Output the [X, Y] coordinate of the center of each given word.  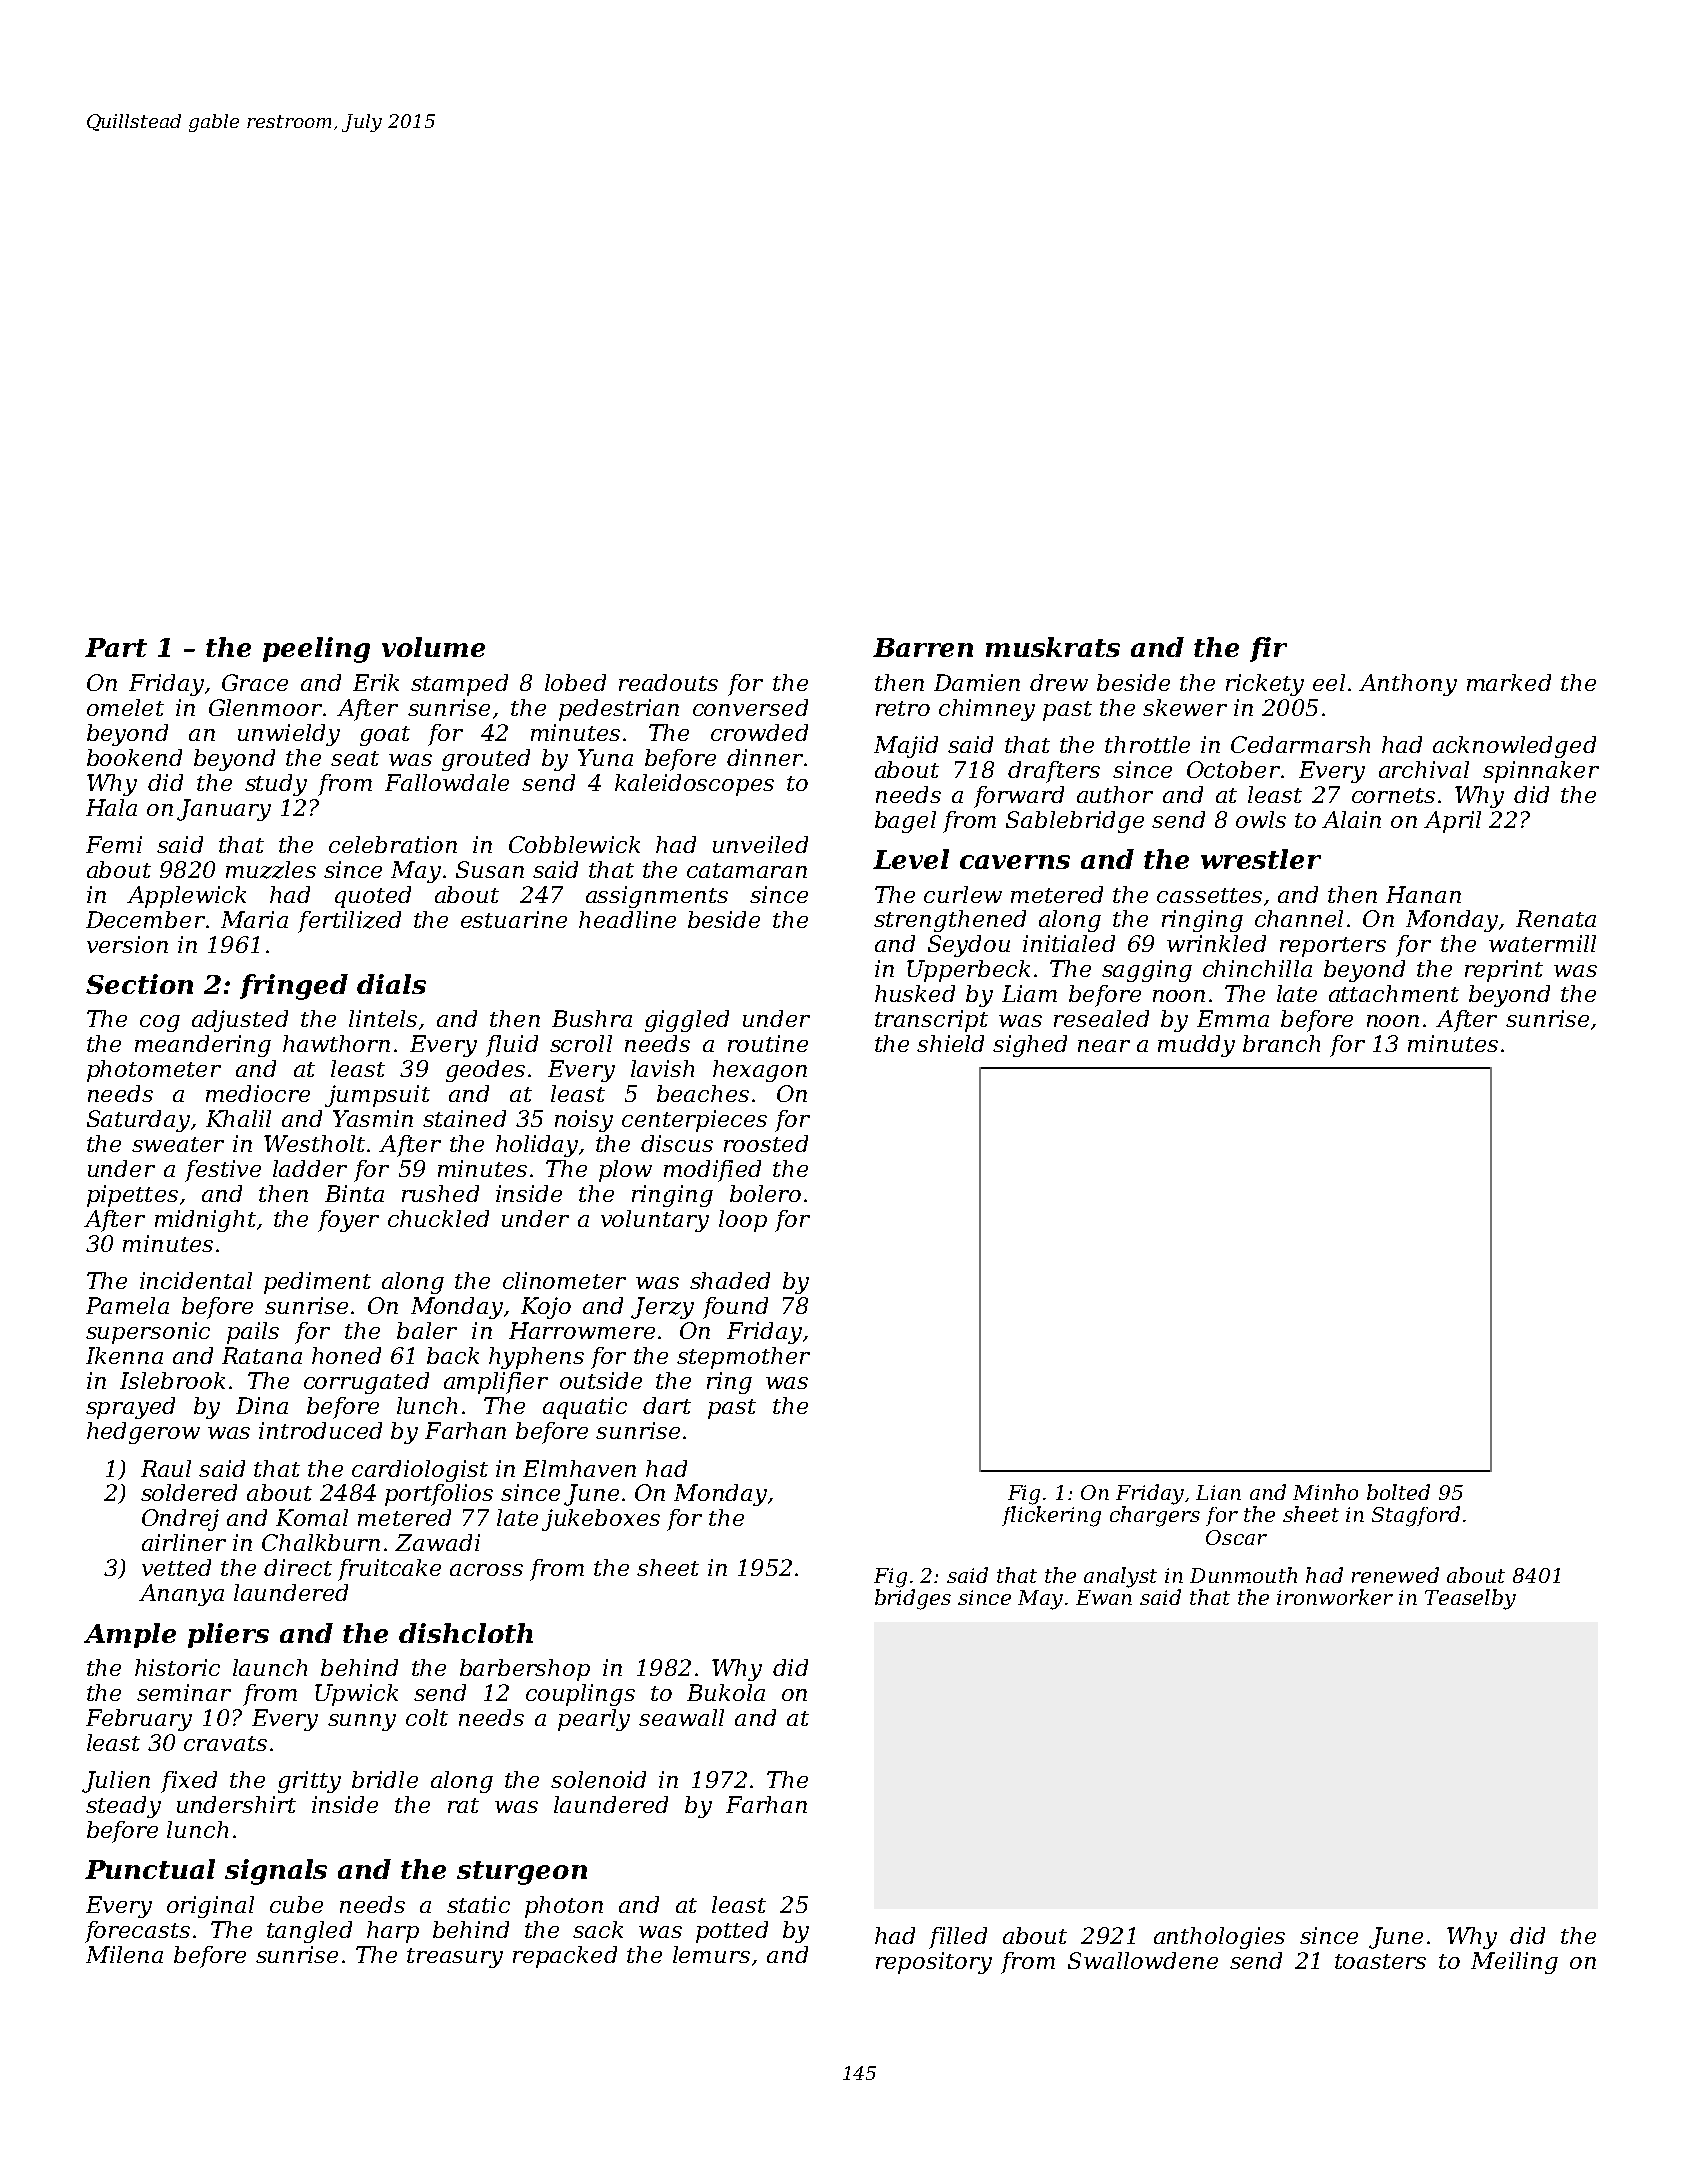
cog [160, 1023]
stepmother [743, 1358]
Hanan [1423, 894]
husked [915, 993]
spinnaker [1541, 772]
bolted [1398, 1492]
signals [276, 1872]
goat [385, 736]
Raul [166, 1468]
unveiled [760, 844]
